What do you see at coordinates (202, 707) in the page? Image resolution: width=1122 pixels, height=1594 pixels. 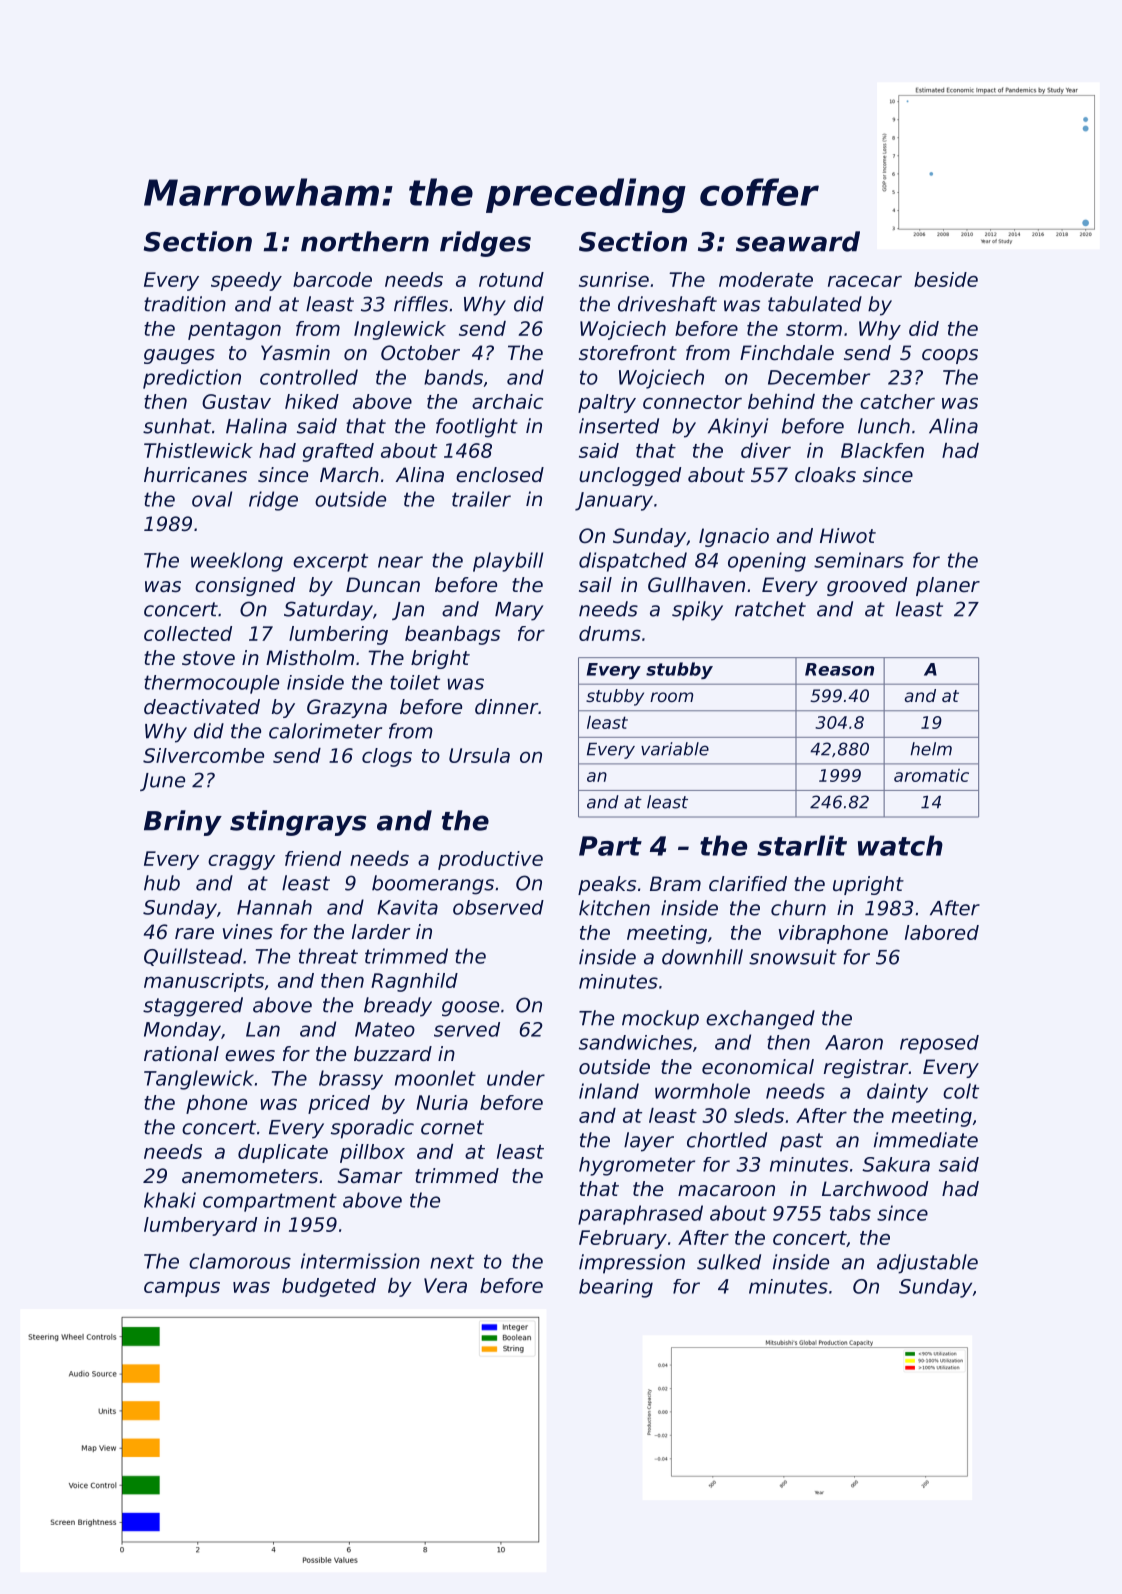 I see `deactivated` at bounding box center [202, 707].
